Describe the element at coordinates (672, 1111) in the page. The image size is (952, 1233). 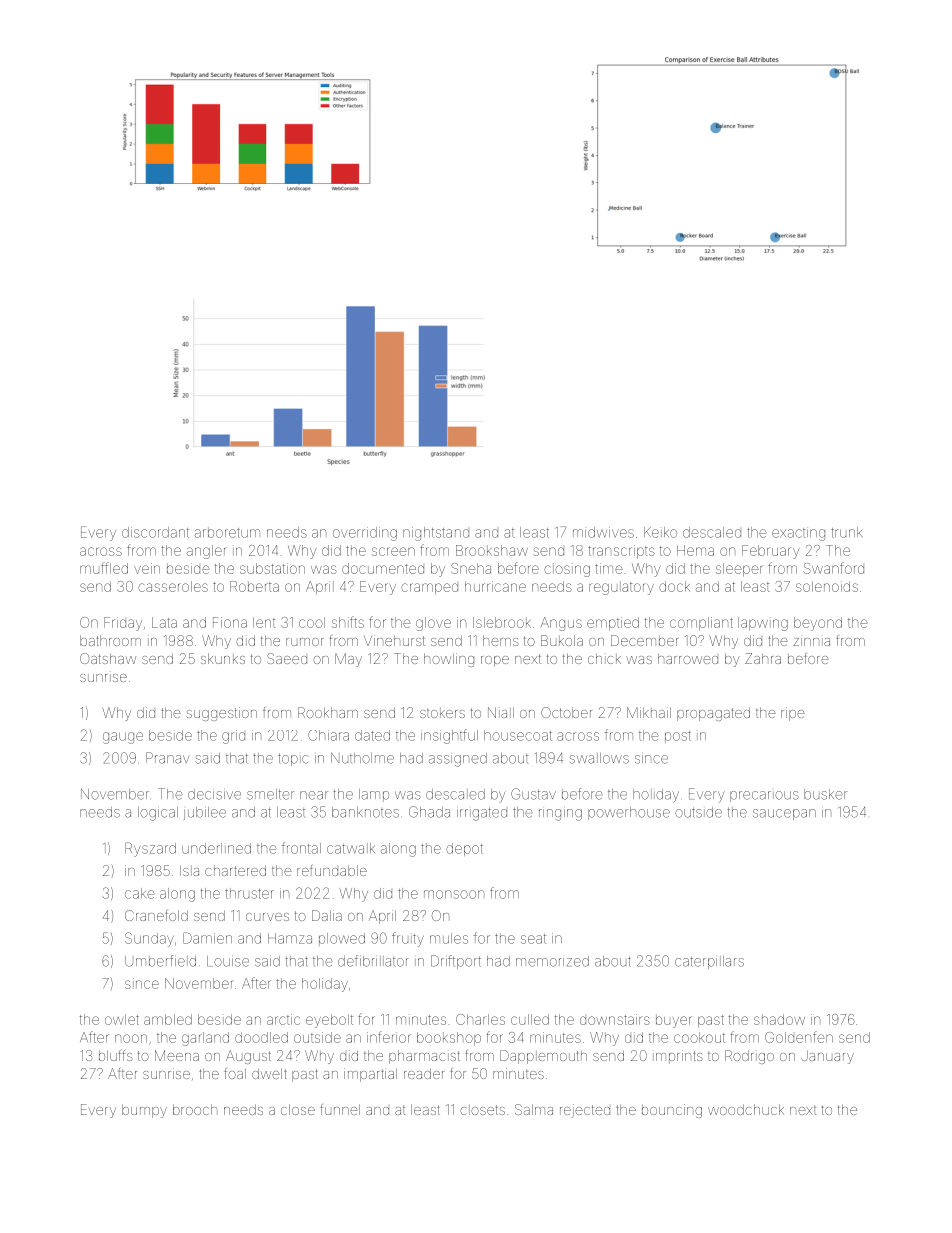
I see `bouncing` at that location.
